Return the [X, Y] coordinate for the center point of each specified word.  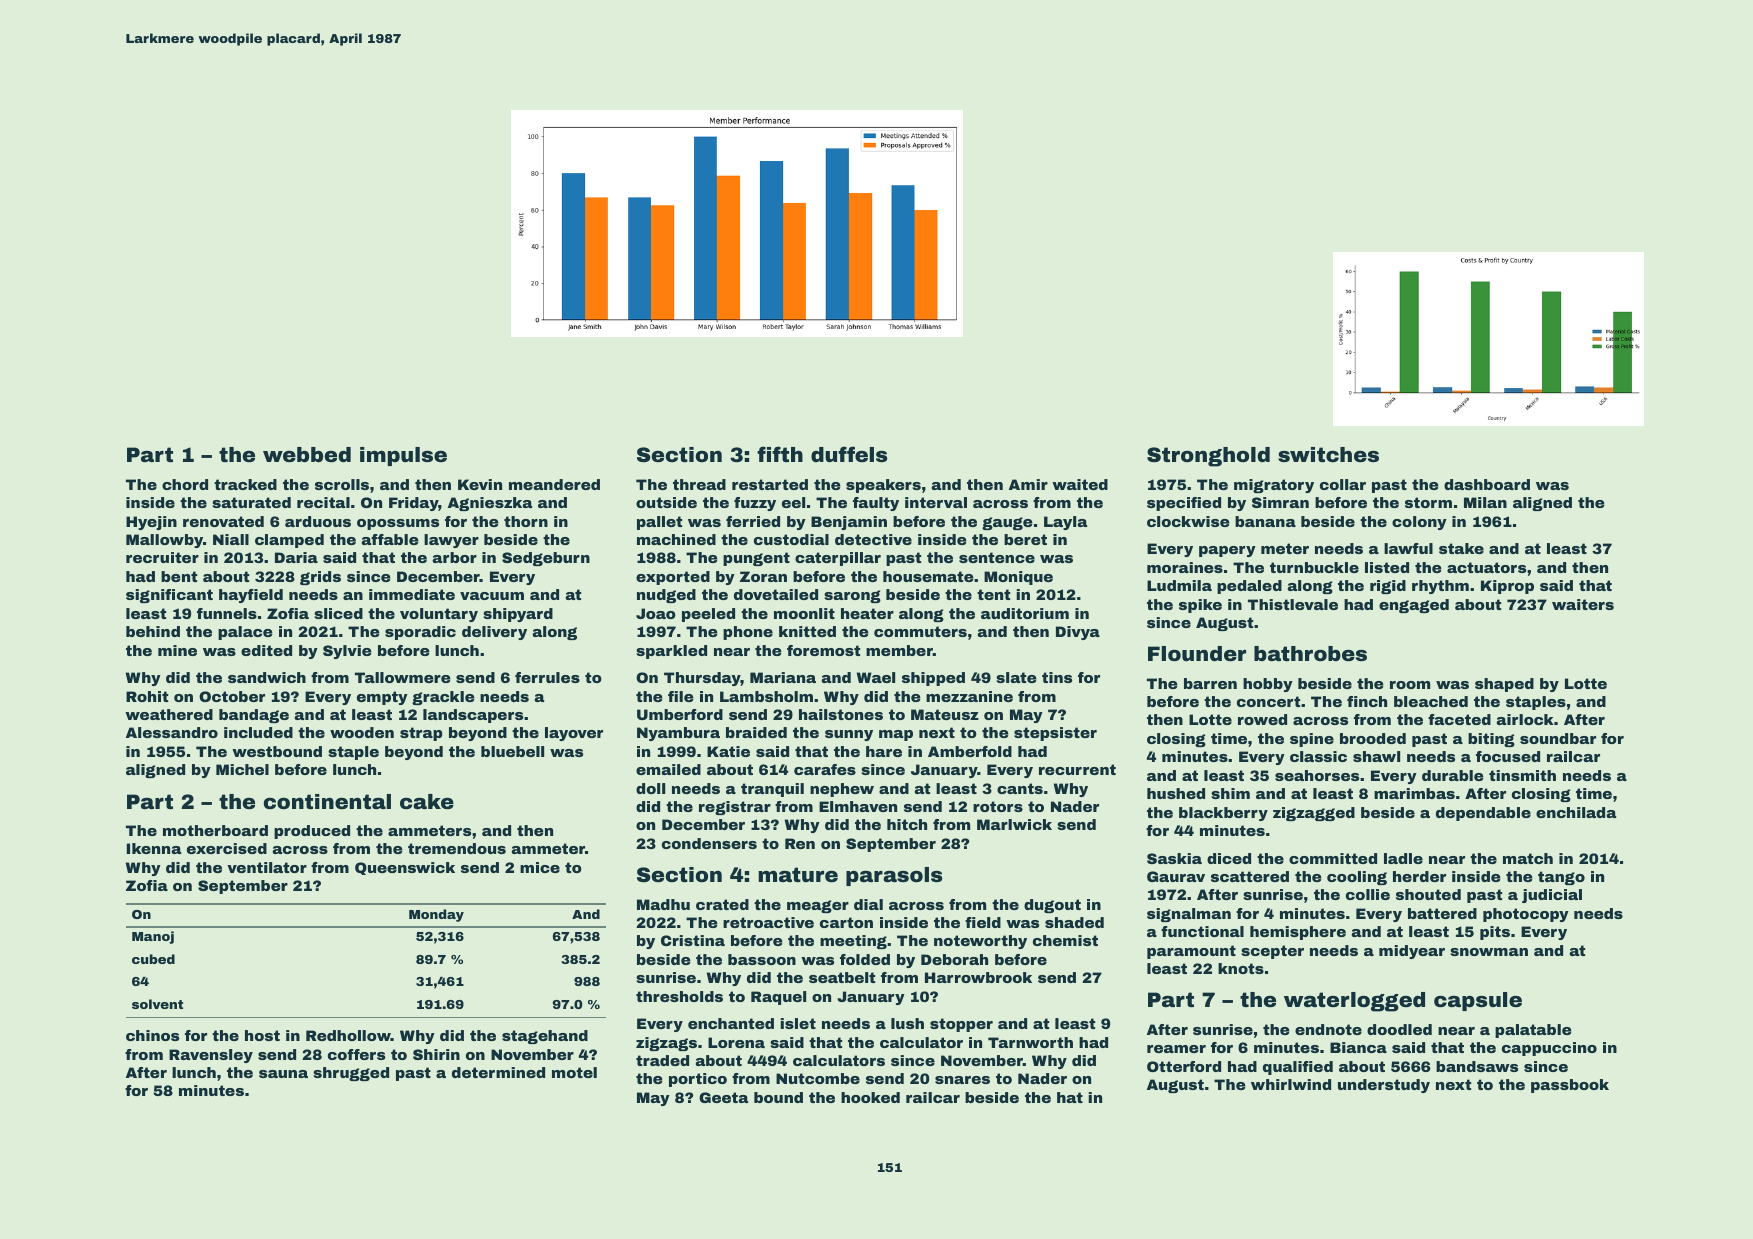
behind [153, 631]
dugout [1052, 906]
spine [1312, 740]
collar [1343, 484]
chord [185, 484]
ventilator [267, 867]
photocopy [1526, 915]
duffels [849, 454]
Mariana [783, 677]
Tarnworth [1030, 1042]
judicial [1552, 896]
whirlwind [1291, 1084]
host [262, 1035]
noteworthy [980, 942]
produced [312, 832]
